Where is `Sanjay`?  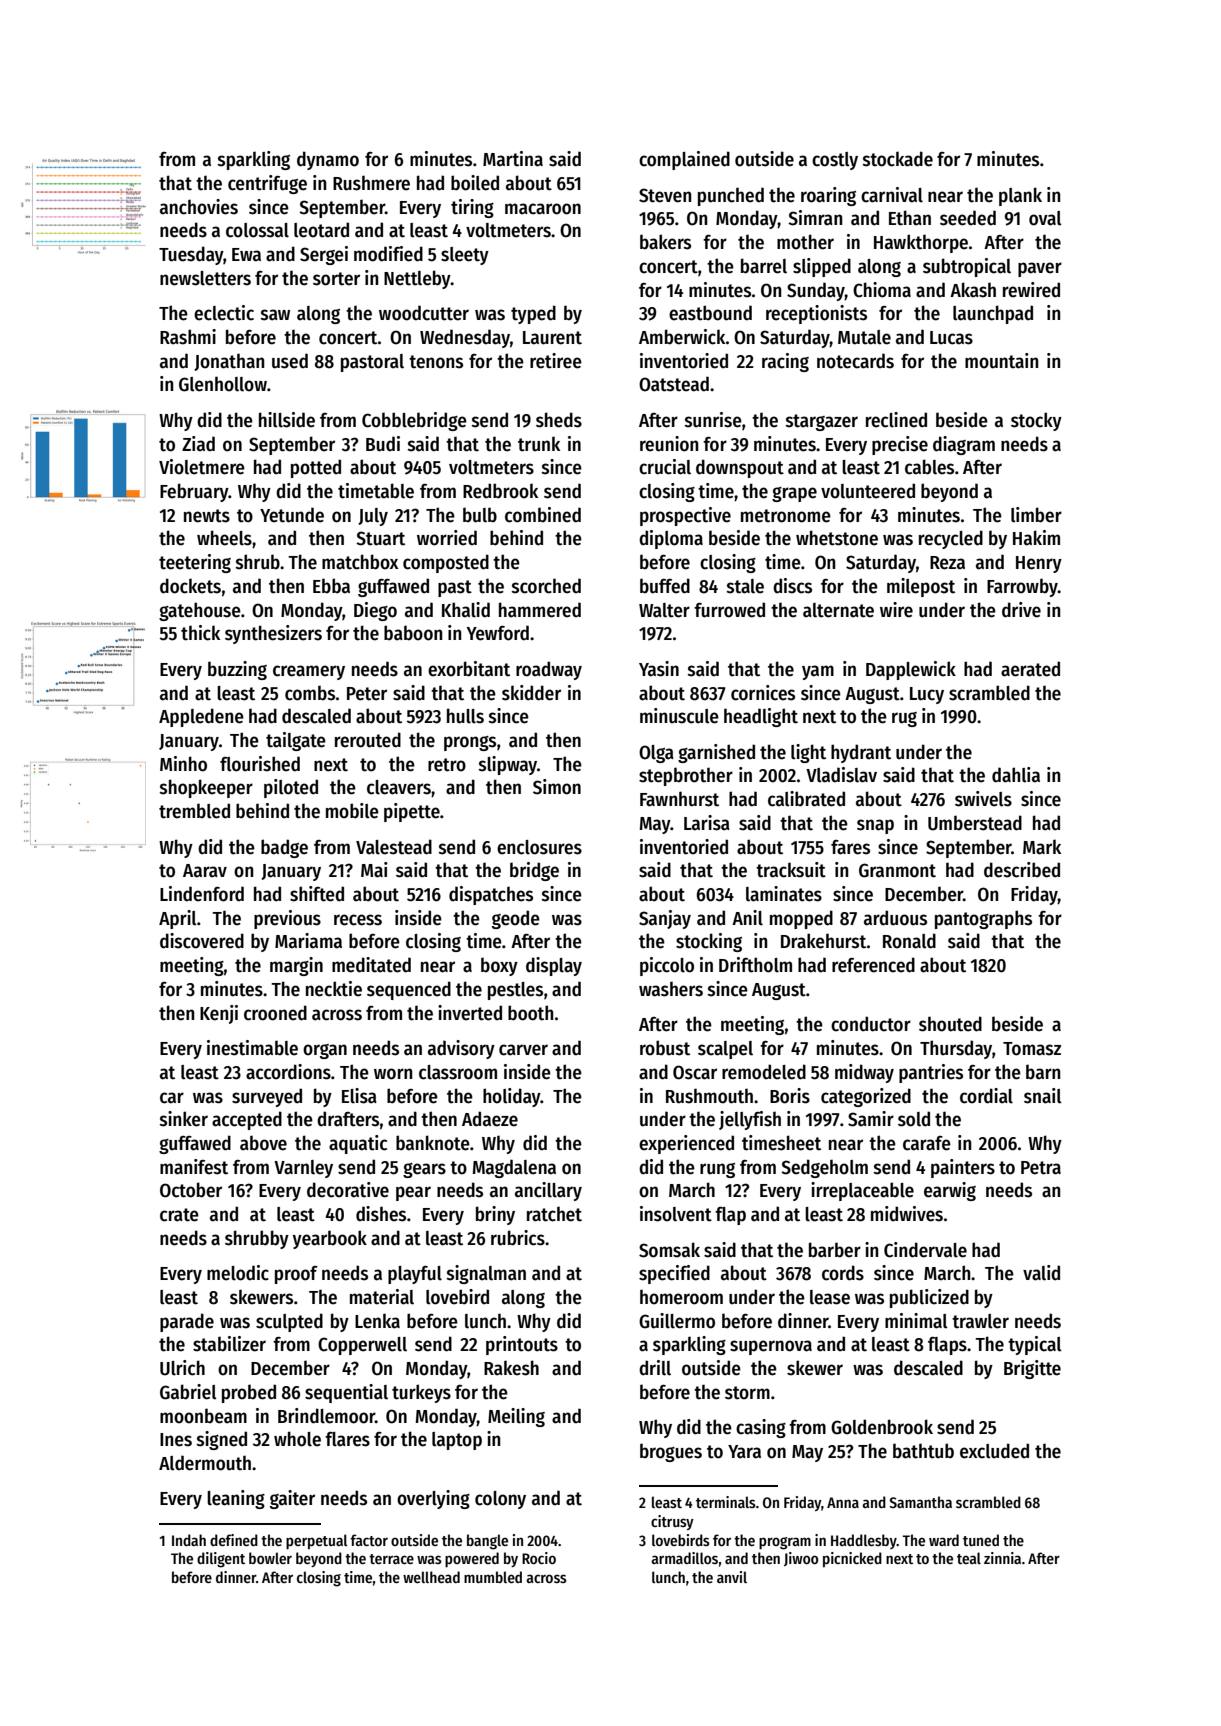
Sanjay is located at coordinates (665, 919).
